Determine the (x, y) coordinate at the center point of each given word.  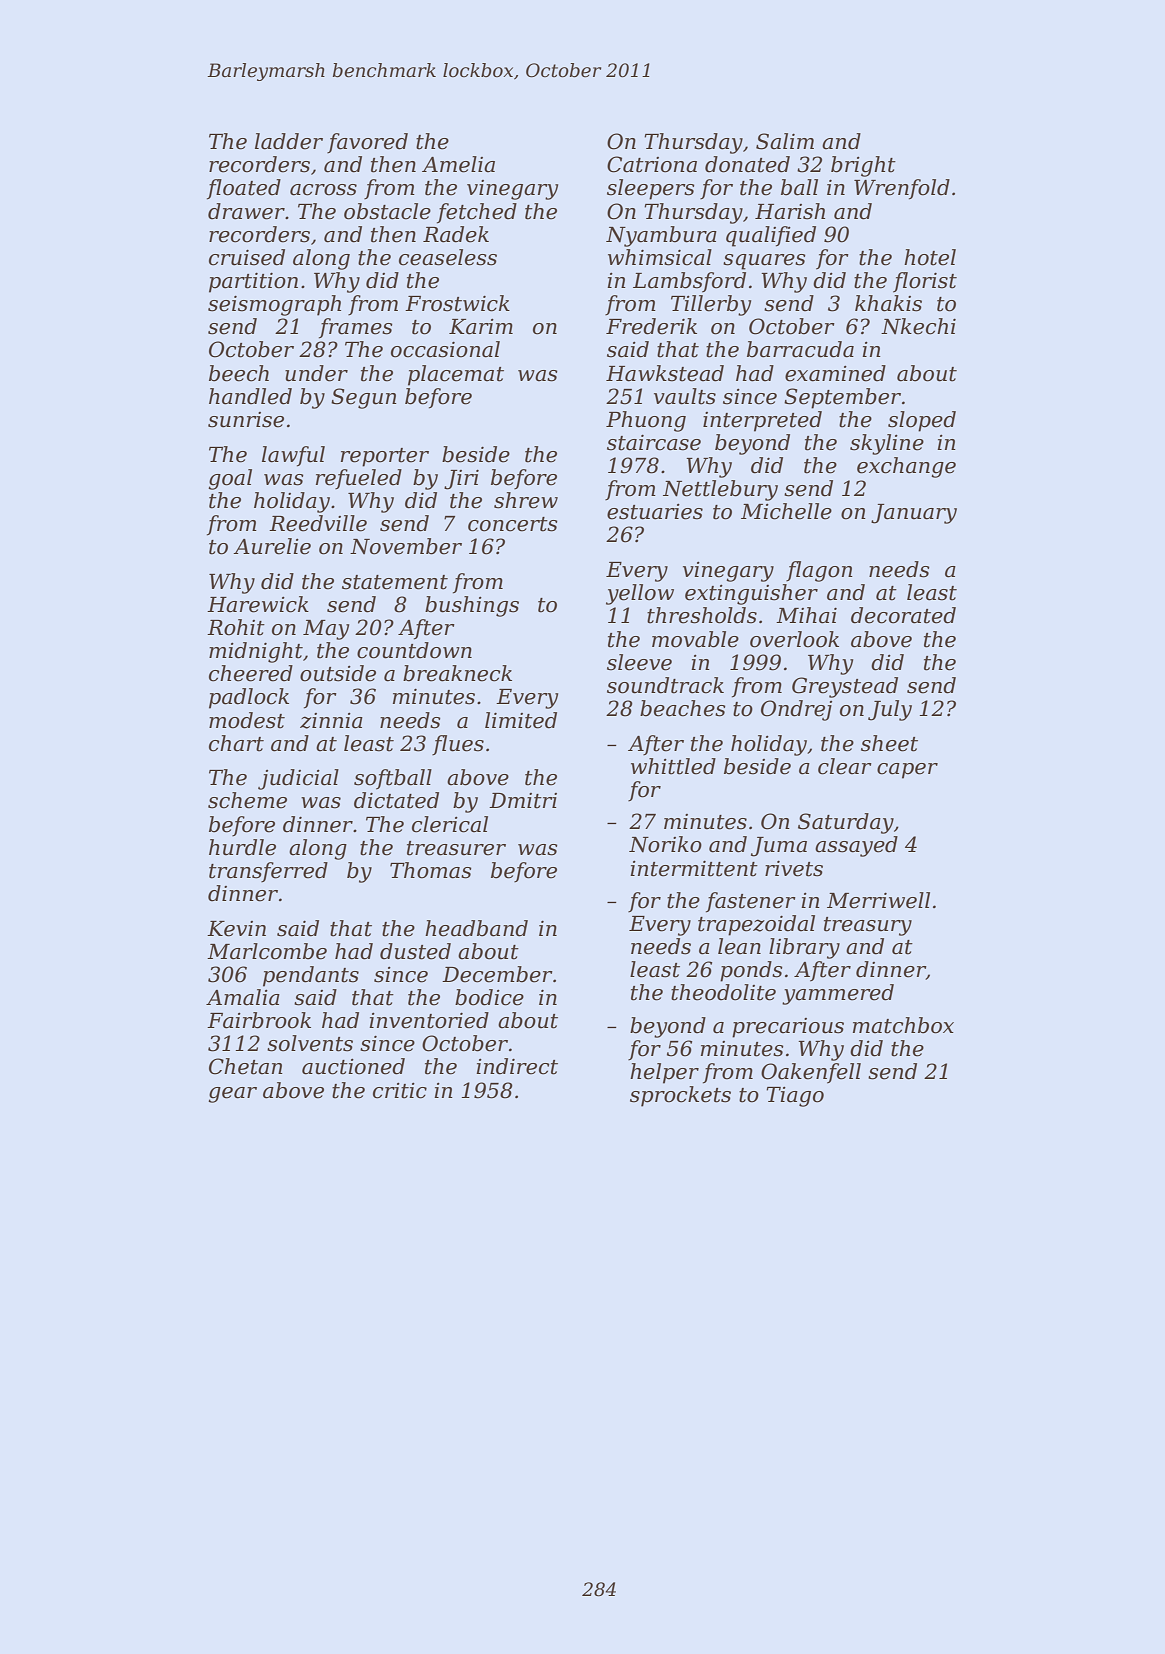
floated (244, 189)
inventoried (429, 1020)
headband (476, 928)
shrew (526, 500)
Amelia (458, 164)
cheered (251, 673)
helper (664, 1073)
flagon (819, 571)
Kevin (236, 929)
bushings (472, 606)
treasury (868, 926)
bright (863, 166)
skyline (887, 444)
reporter (385, 457)
